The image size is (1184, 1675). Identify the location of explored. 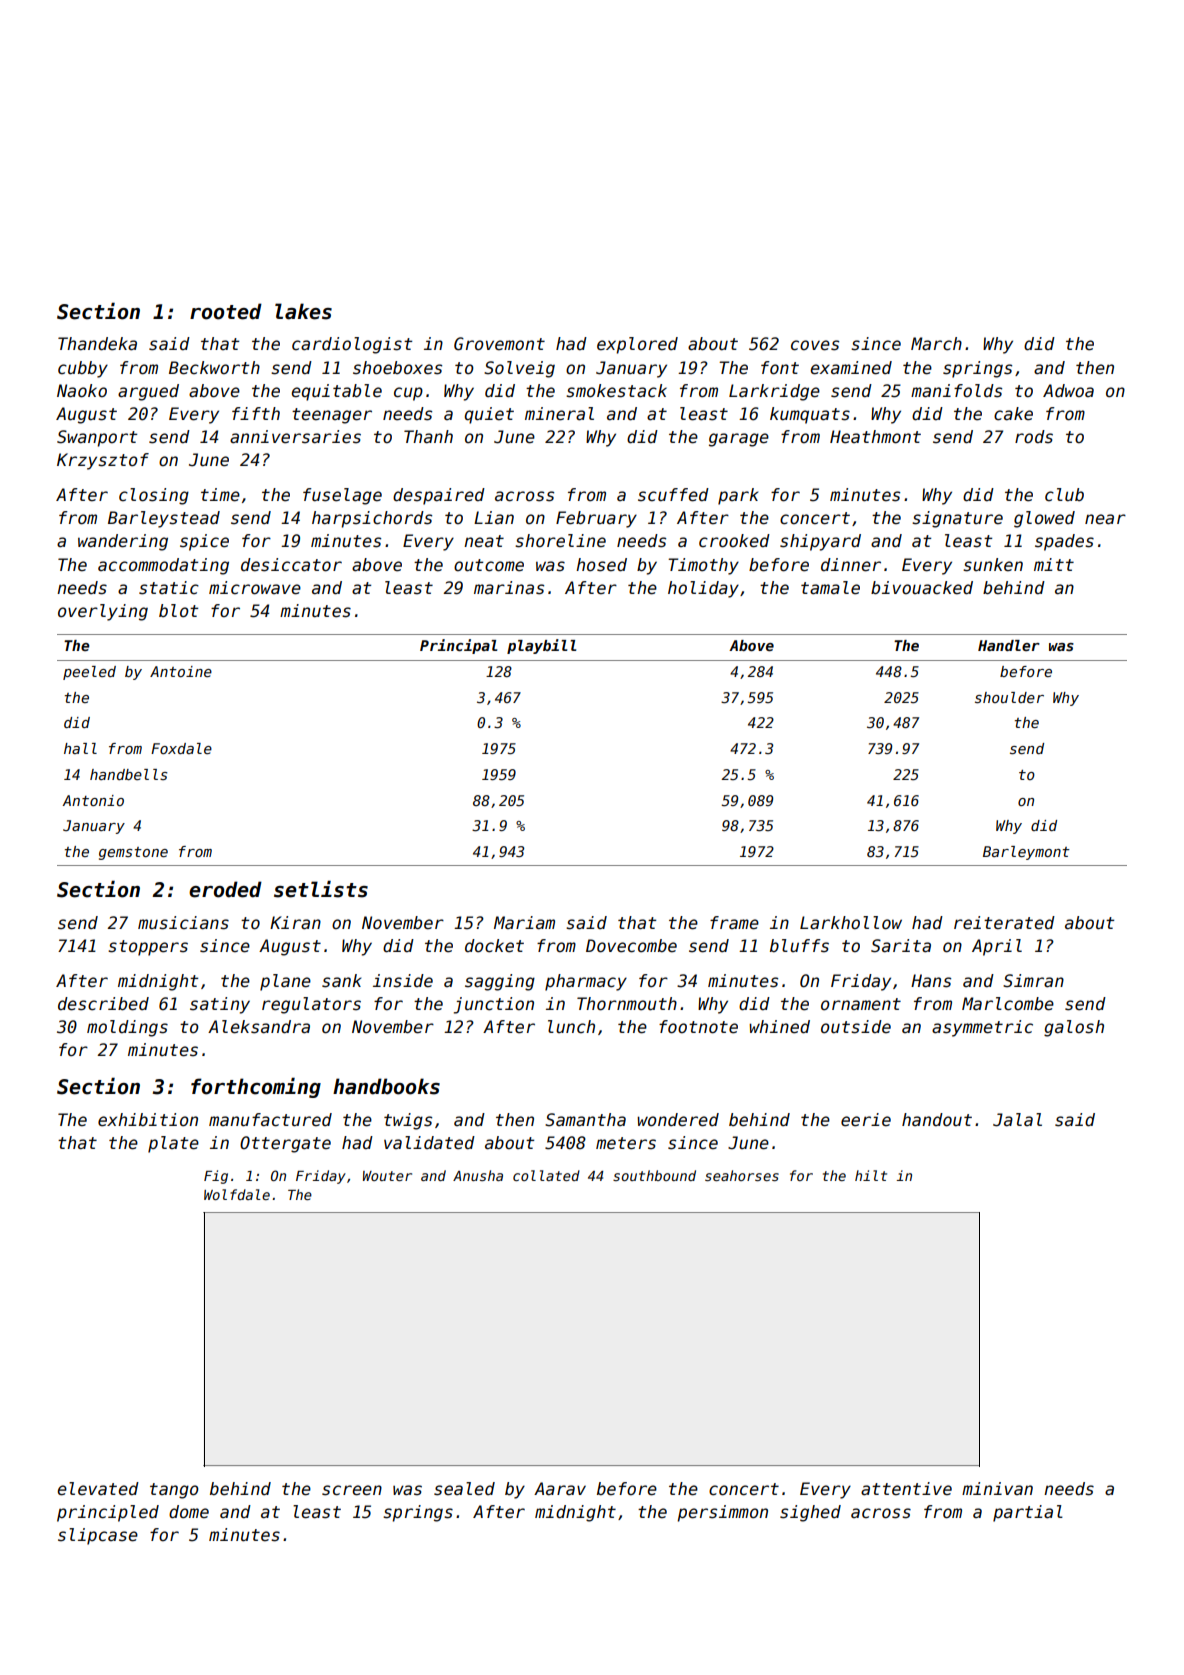
(637, 345).
